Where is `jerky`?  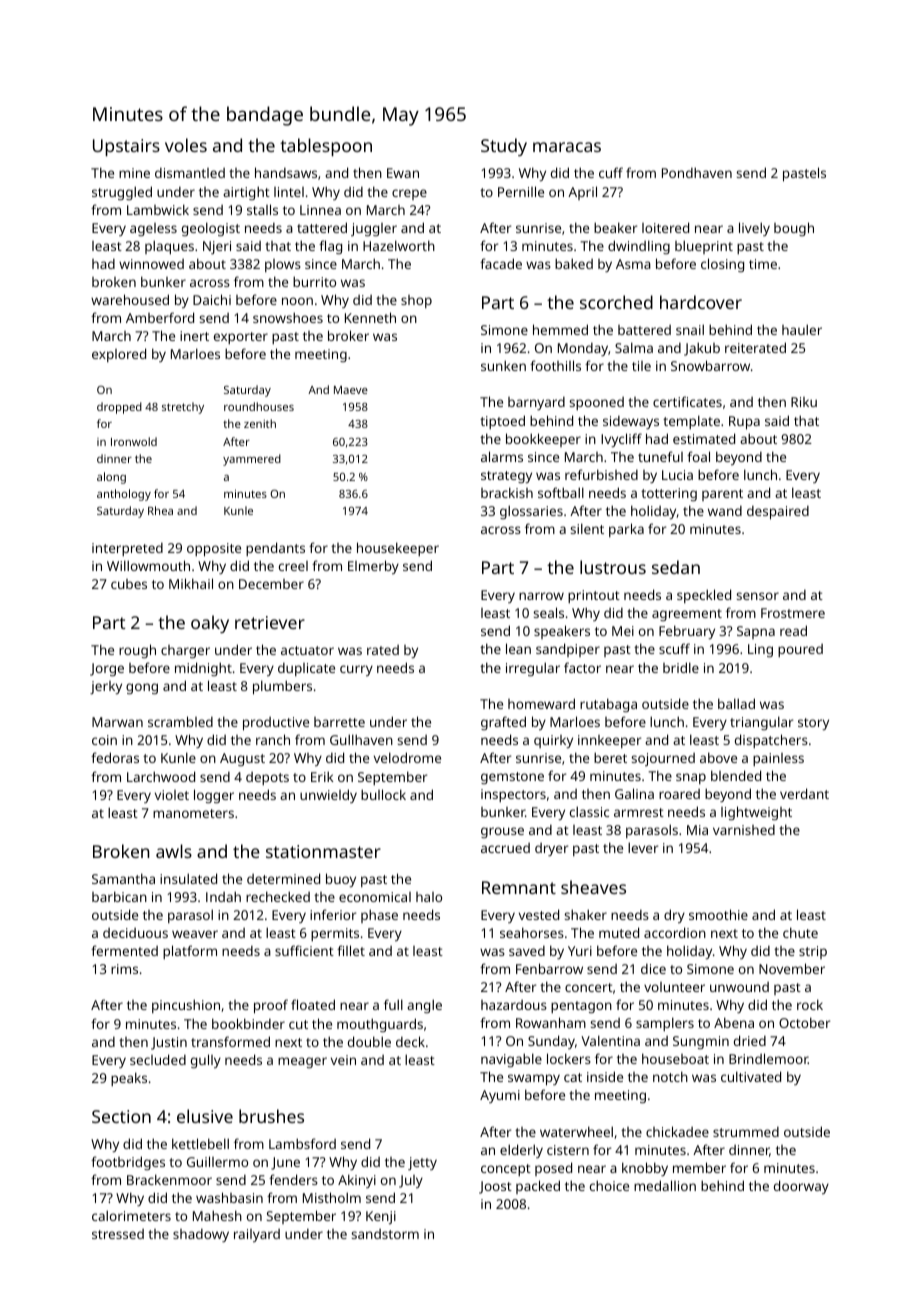 jerky is located at coordinates (106, 687).
